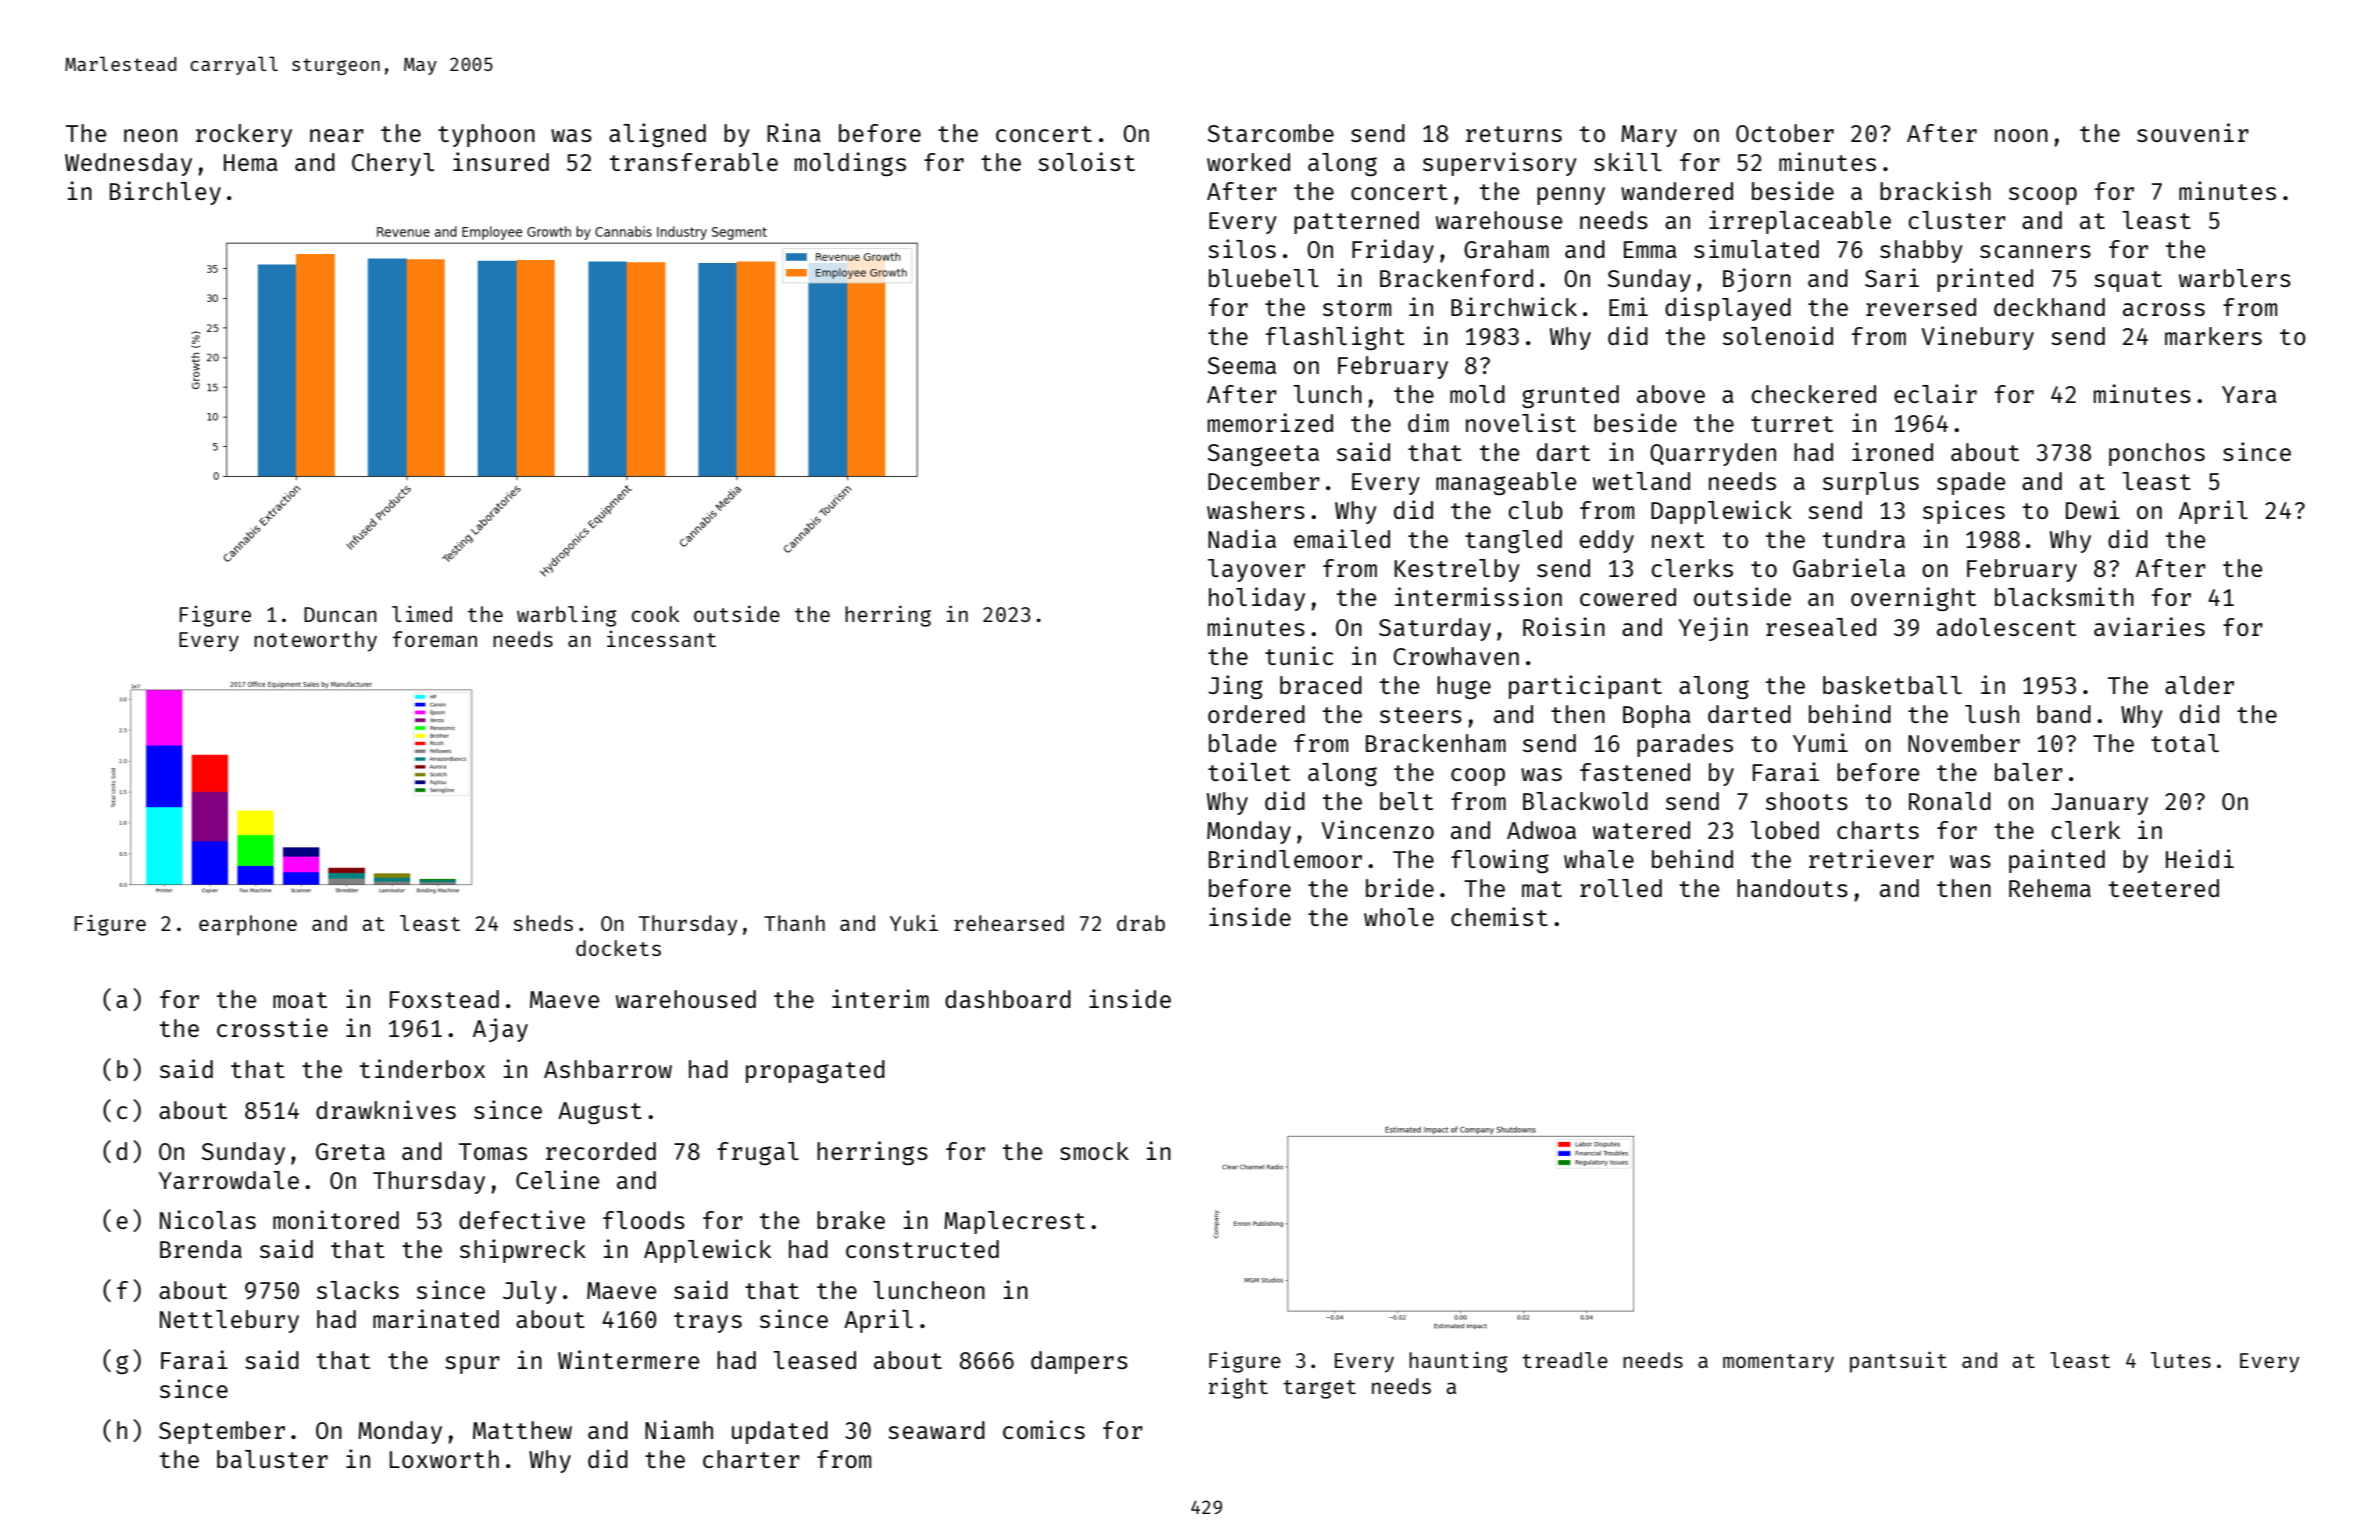 The image size is (2380, 1540). What do you see at coordinates (1014, 1222) in the screenshot?
I see `Maplecrest` at bounding box center [1014, 1222].
